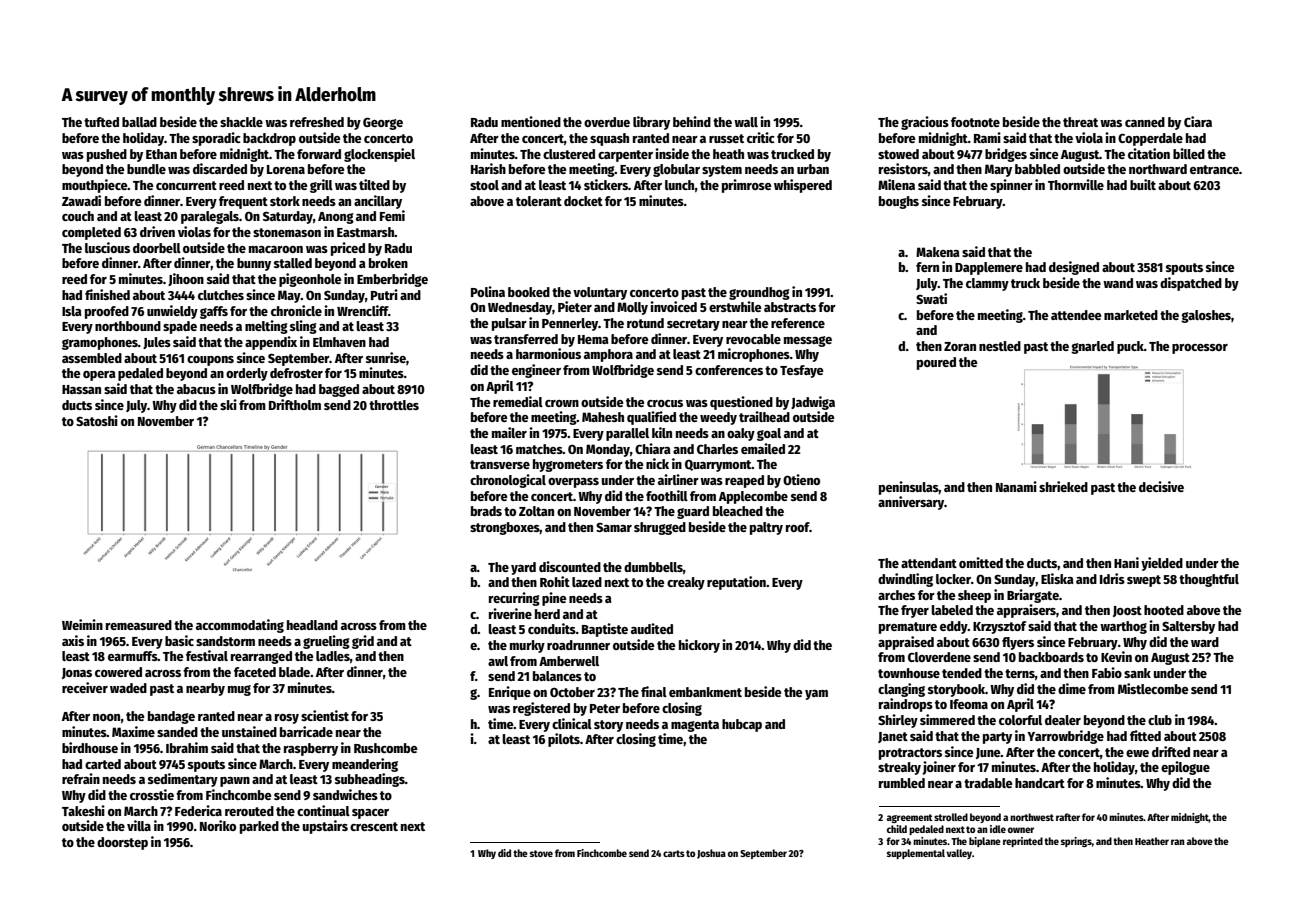 This screenshot has height=924, width=1308. Describe the element at coordinates (157, 248) in the screenshot. I see `doorbell` at that location.
